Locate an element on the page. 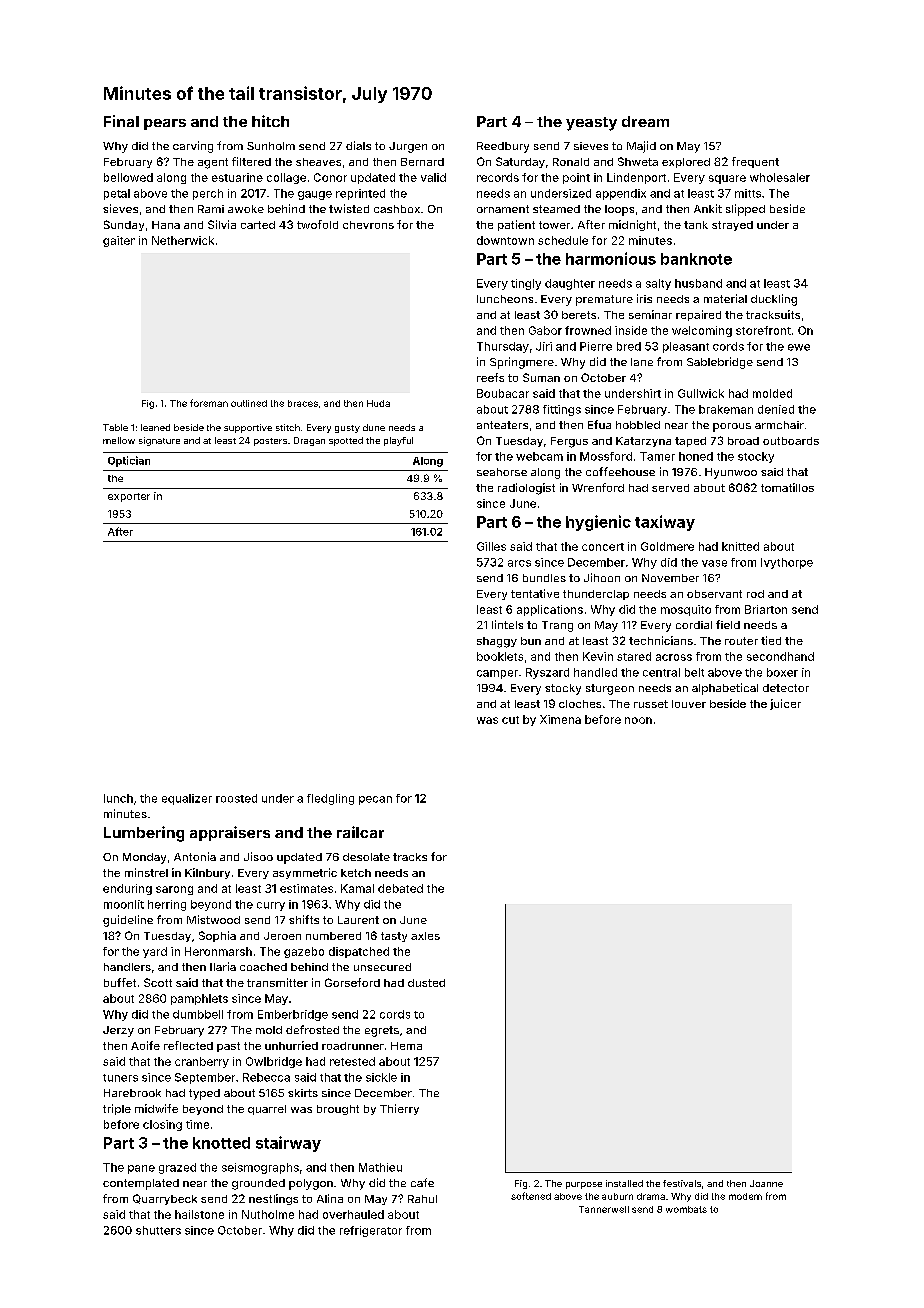 This document has height=1308, width=924. slipped is located at coordinates (745, 210).
